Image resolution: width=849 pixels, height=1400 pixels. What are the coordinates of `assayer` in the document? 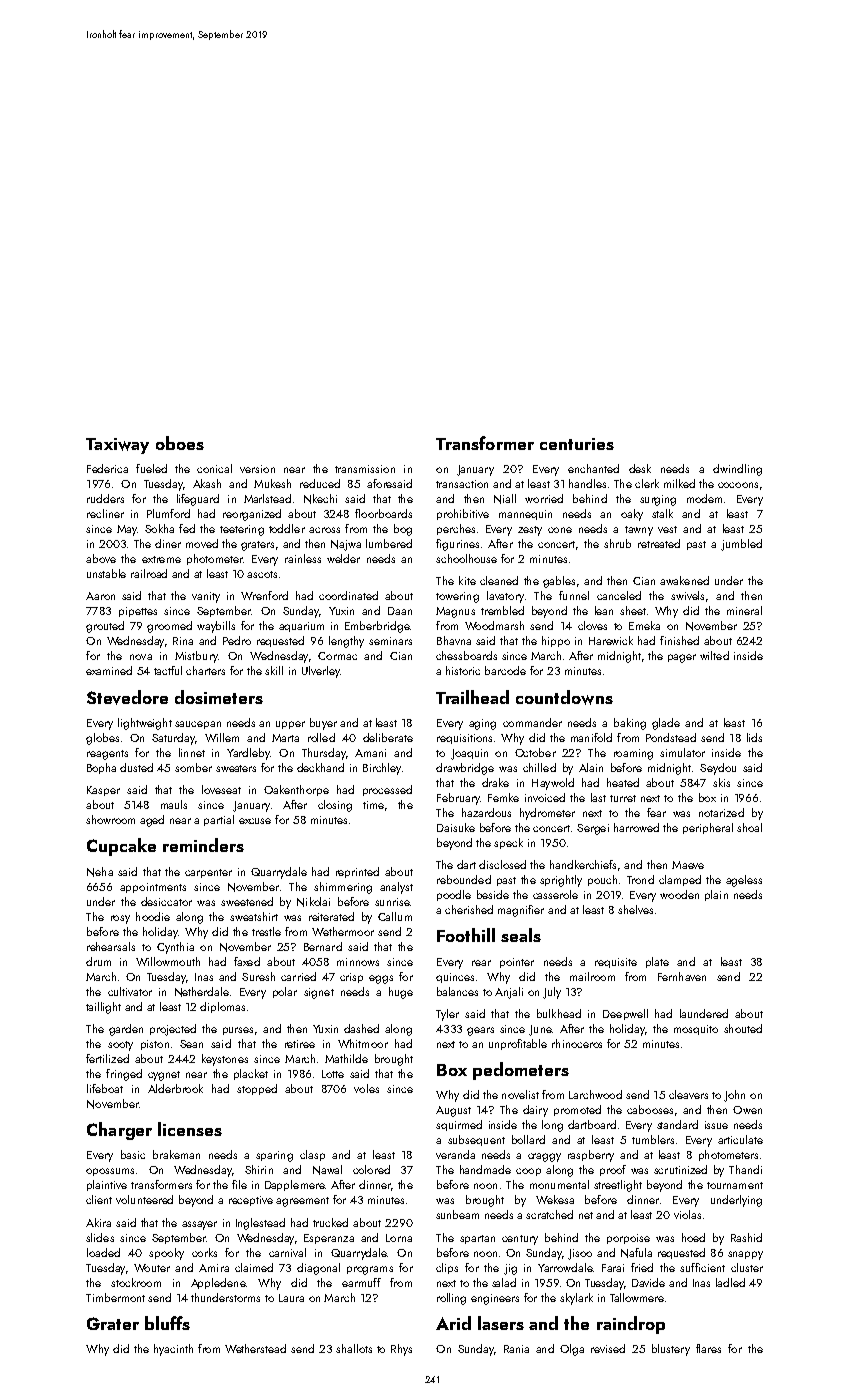 It's located at (199, 1225).
